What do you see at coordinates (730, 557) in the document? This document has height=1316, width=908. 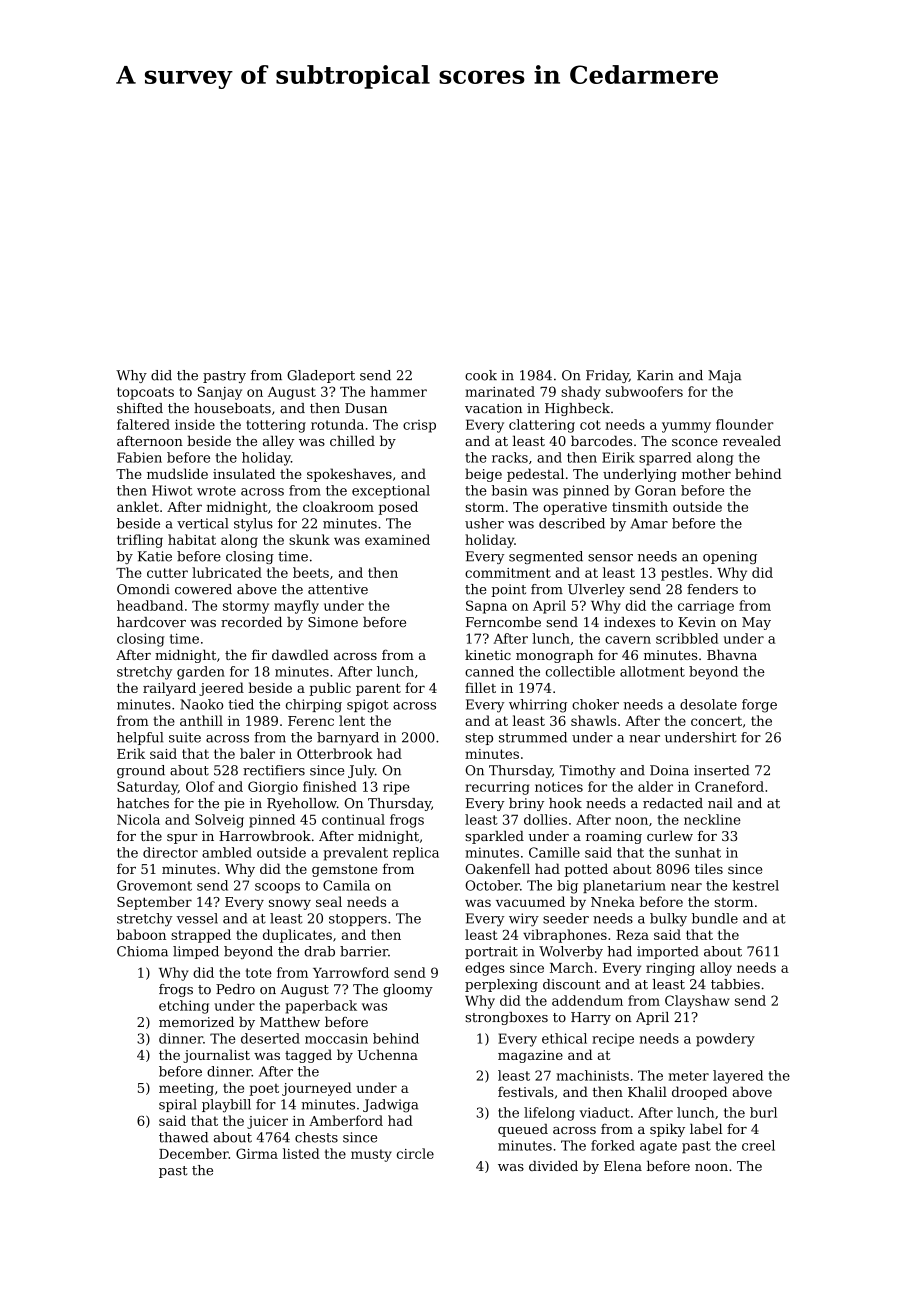 I see `opening` at bounding box center [730, 557].
